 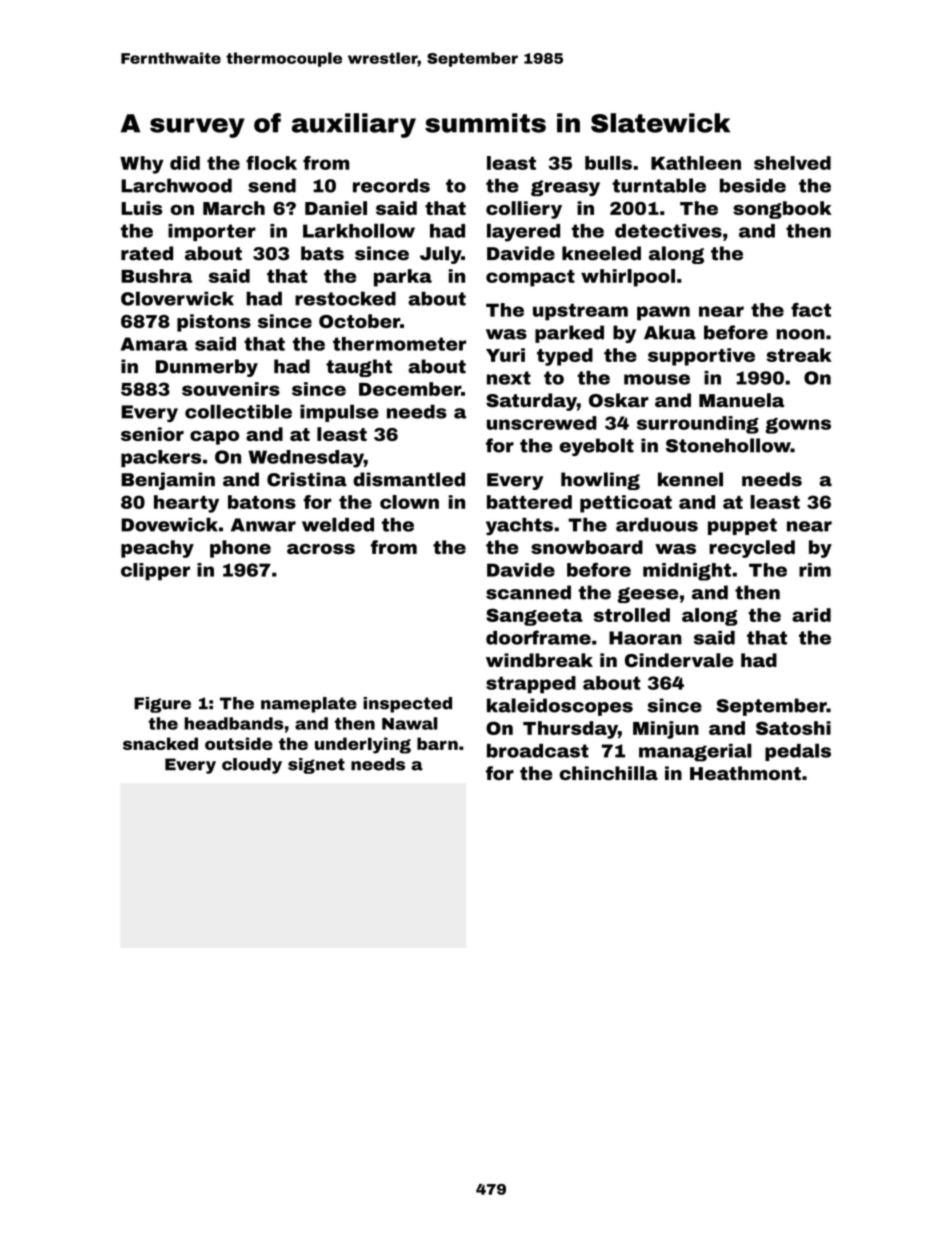 I want to click on next, so click(x=509, y=378).
